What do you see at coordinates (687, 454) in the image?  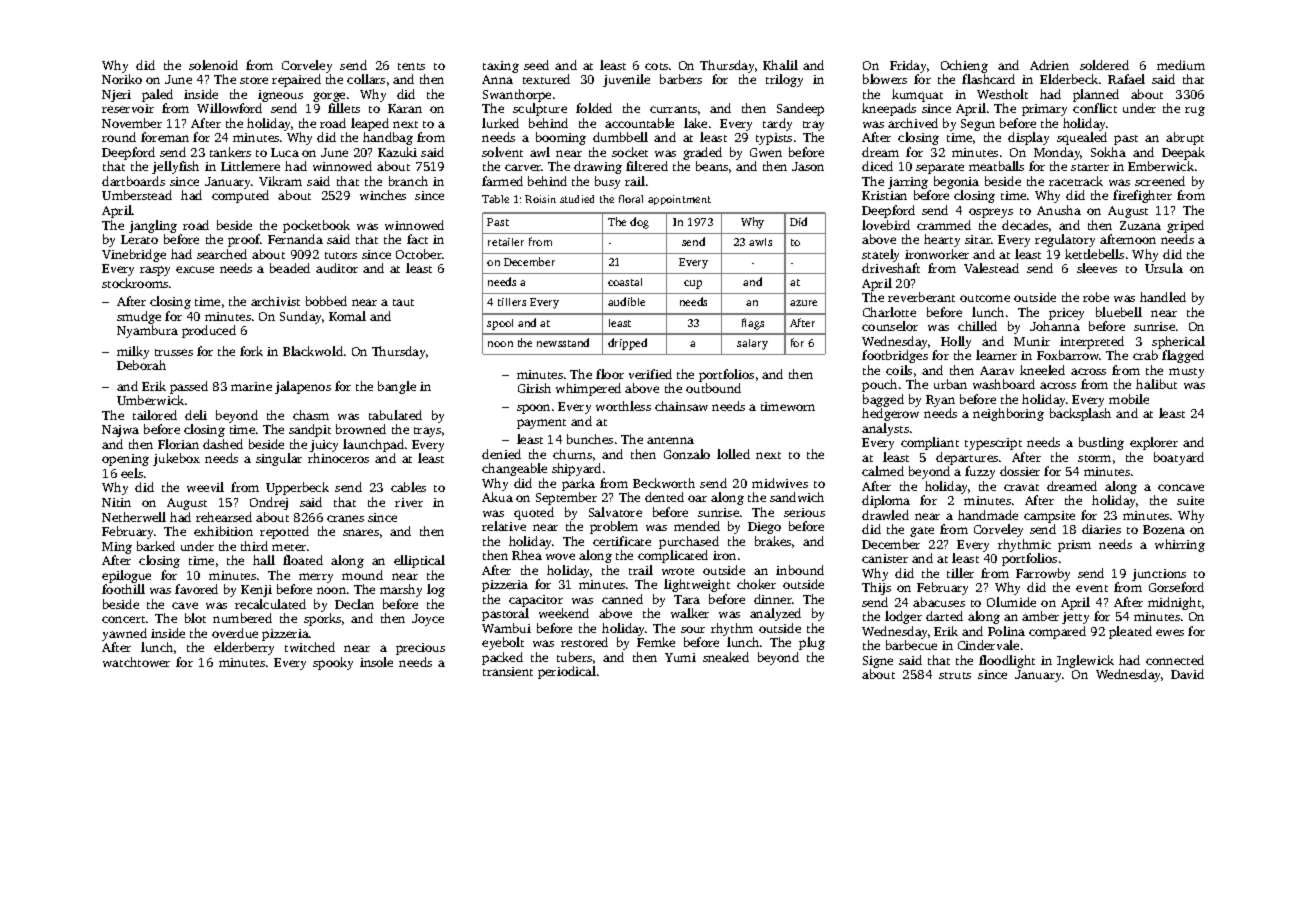 I see `Gonzalo` at bounding box center [687, 454].
